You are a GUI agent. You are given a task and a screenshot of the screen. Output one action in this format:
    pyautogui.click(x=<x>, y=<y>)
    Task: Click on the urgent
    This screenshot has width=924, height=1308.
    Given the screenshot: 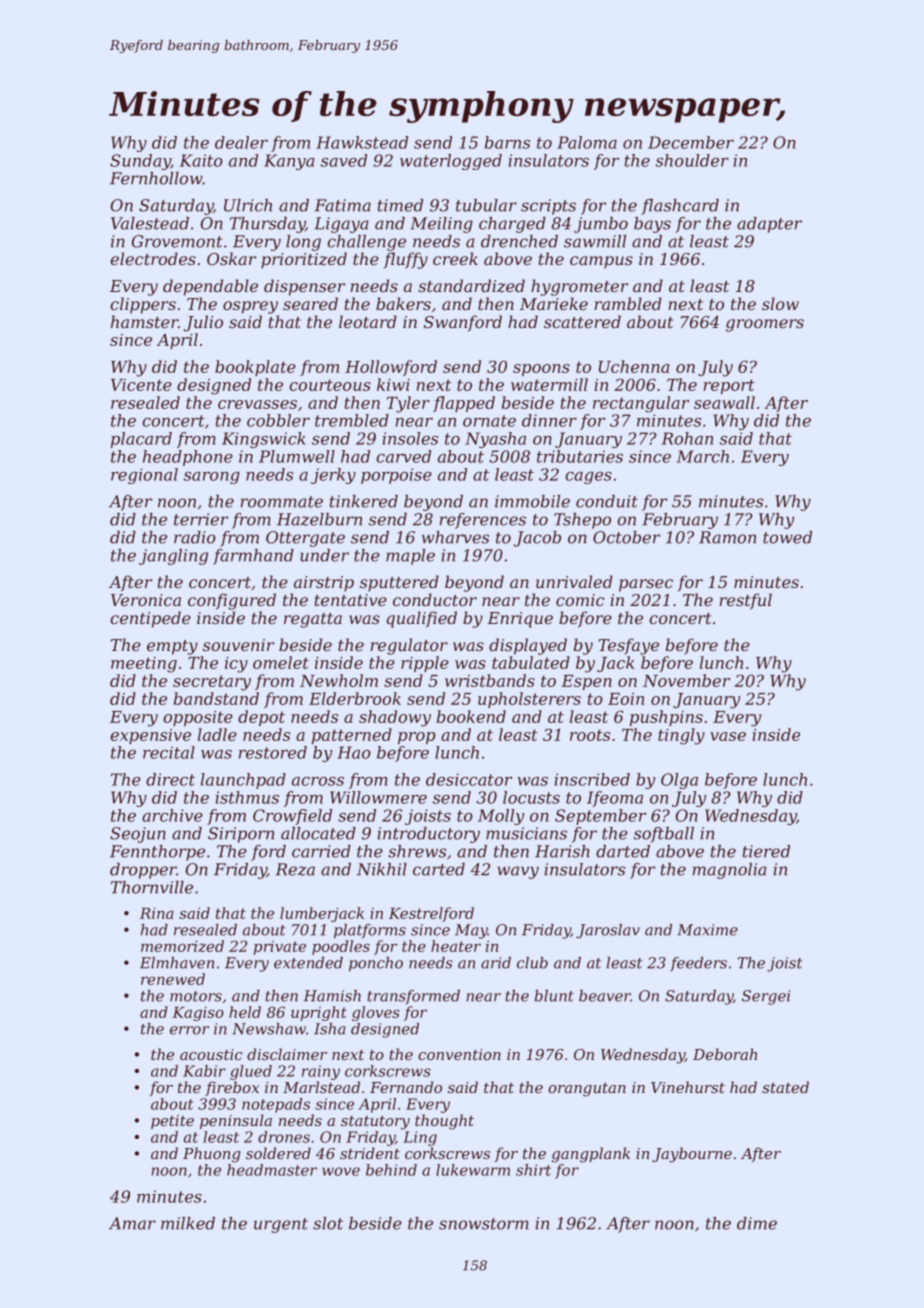 What is the action you would take?
    pyautogui.click(x=281, y=1225)
